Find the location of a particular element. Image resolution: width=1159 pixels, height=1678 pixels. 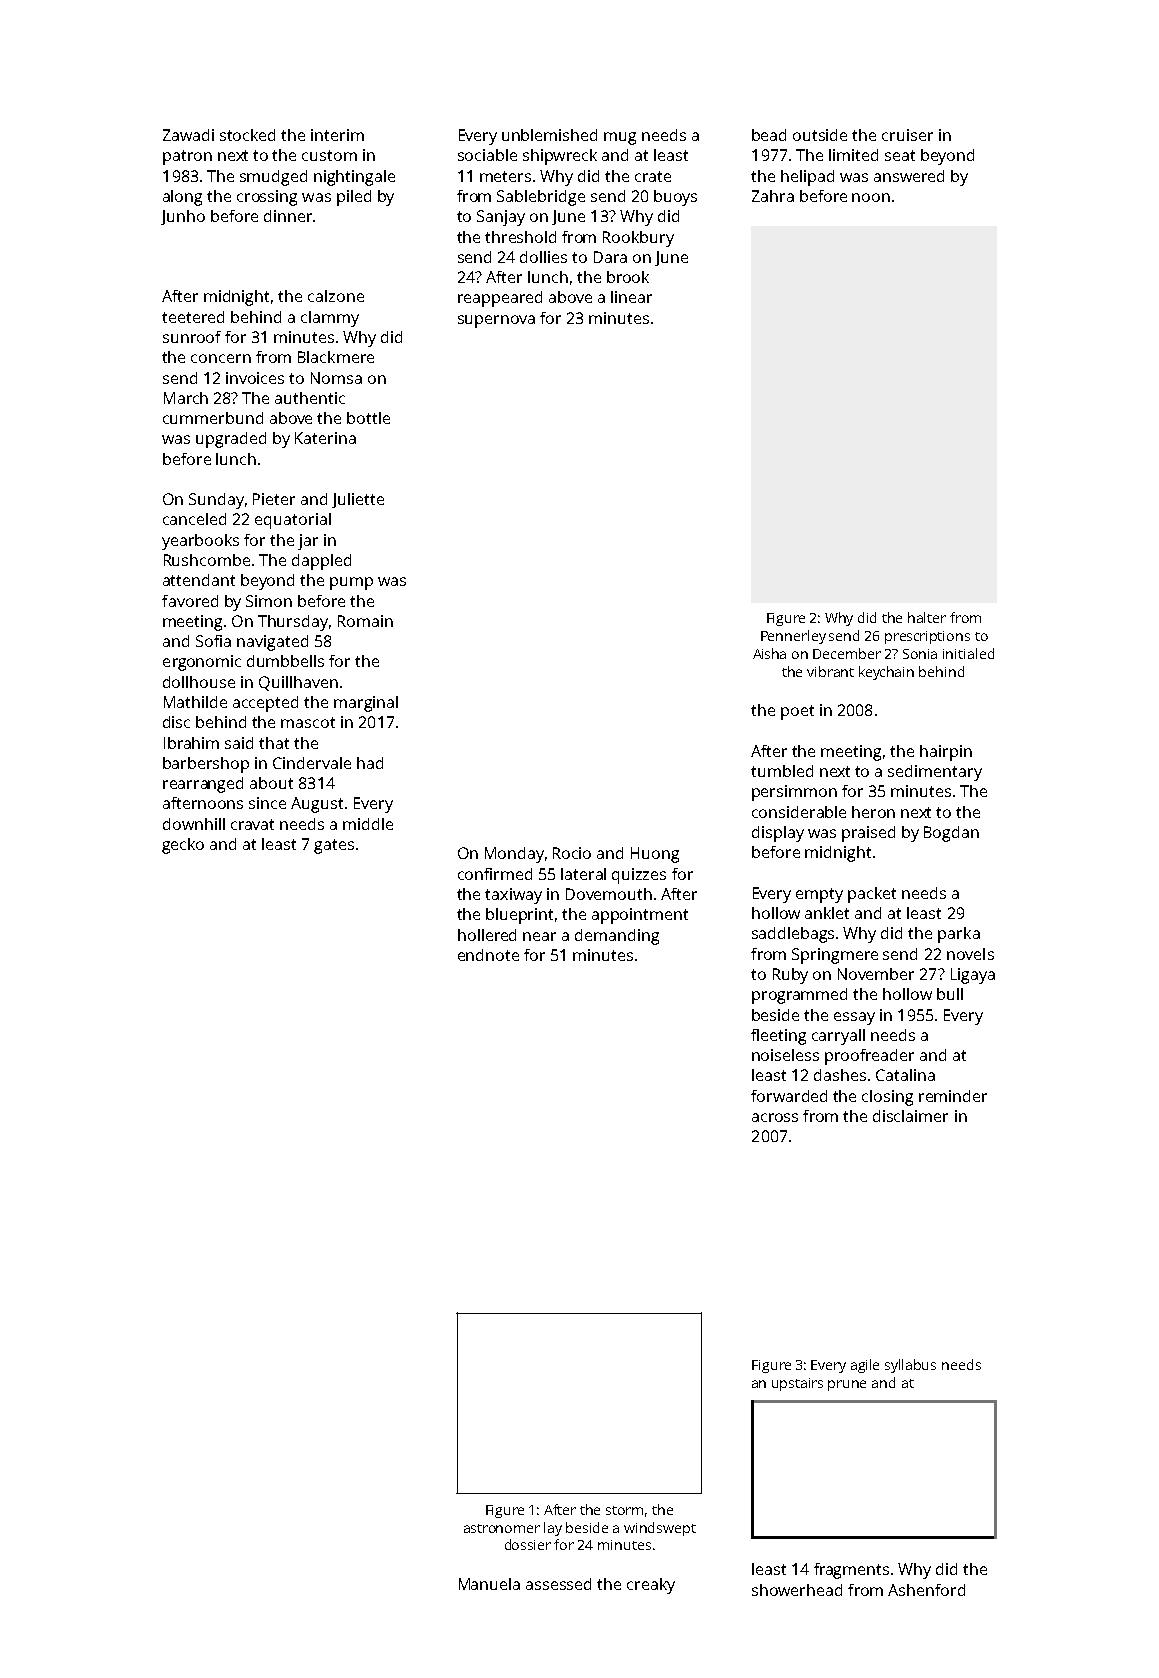

demanding is located at coordinates (617, 937).
